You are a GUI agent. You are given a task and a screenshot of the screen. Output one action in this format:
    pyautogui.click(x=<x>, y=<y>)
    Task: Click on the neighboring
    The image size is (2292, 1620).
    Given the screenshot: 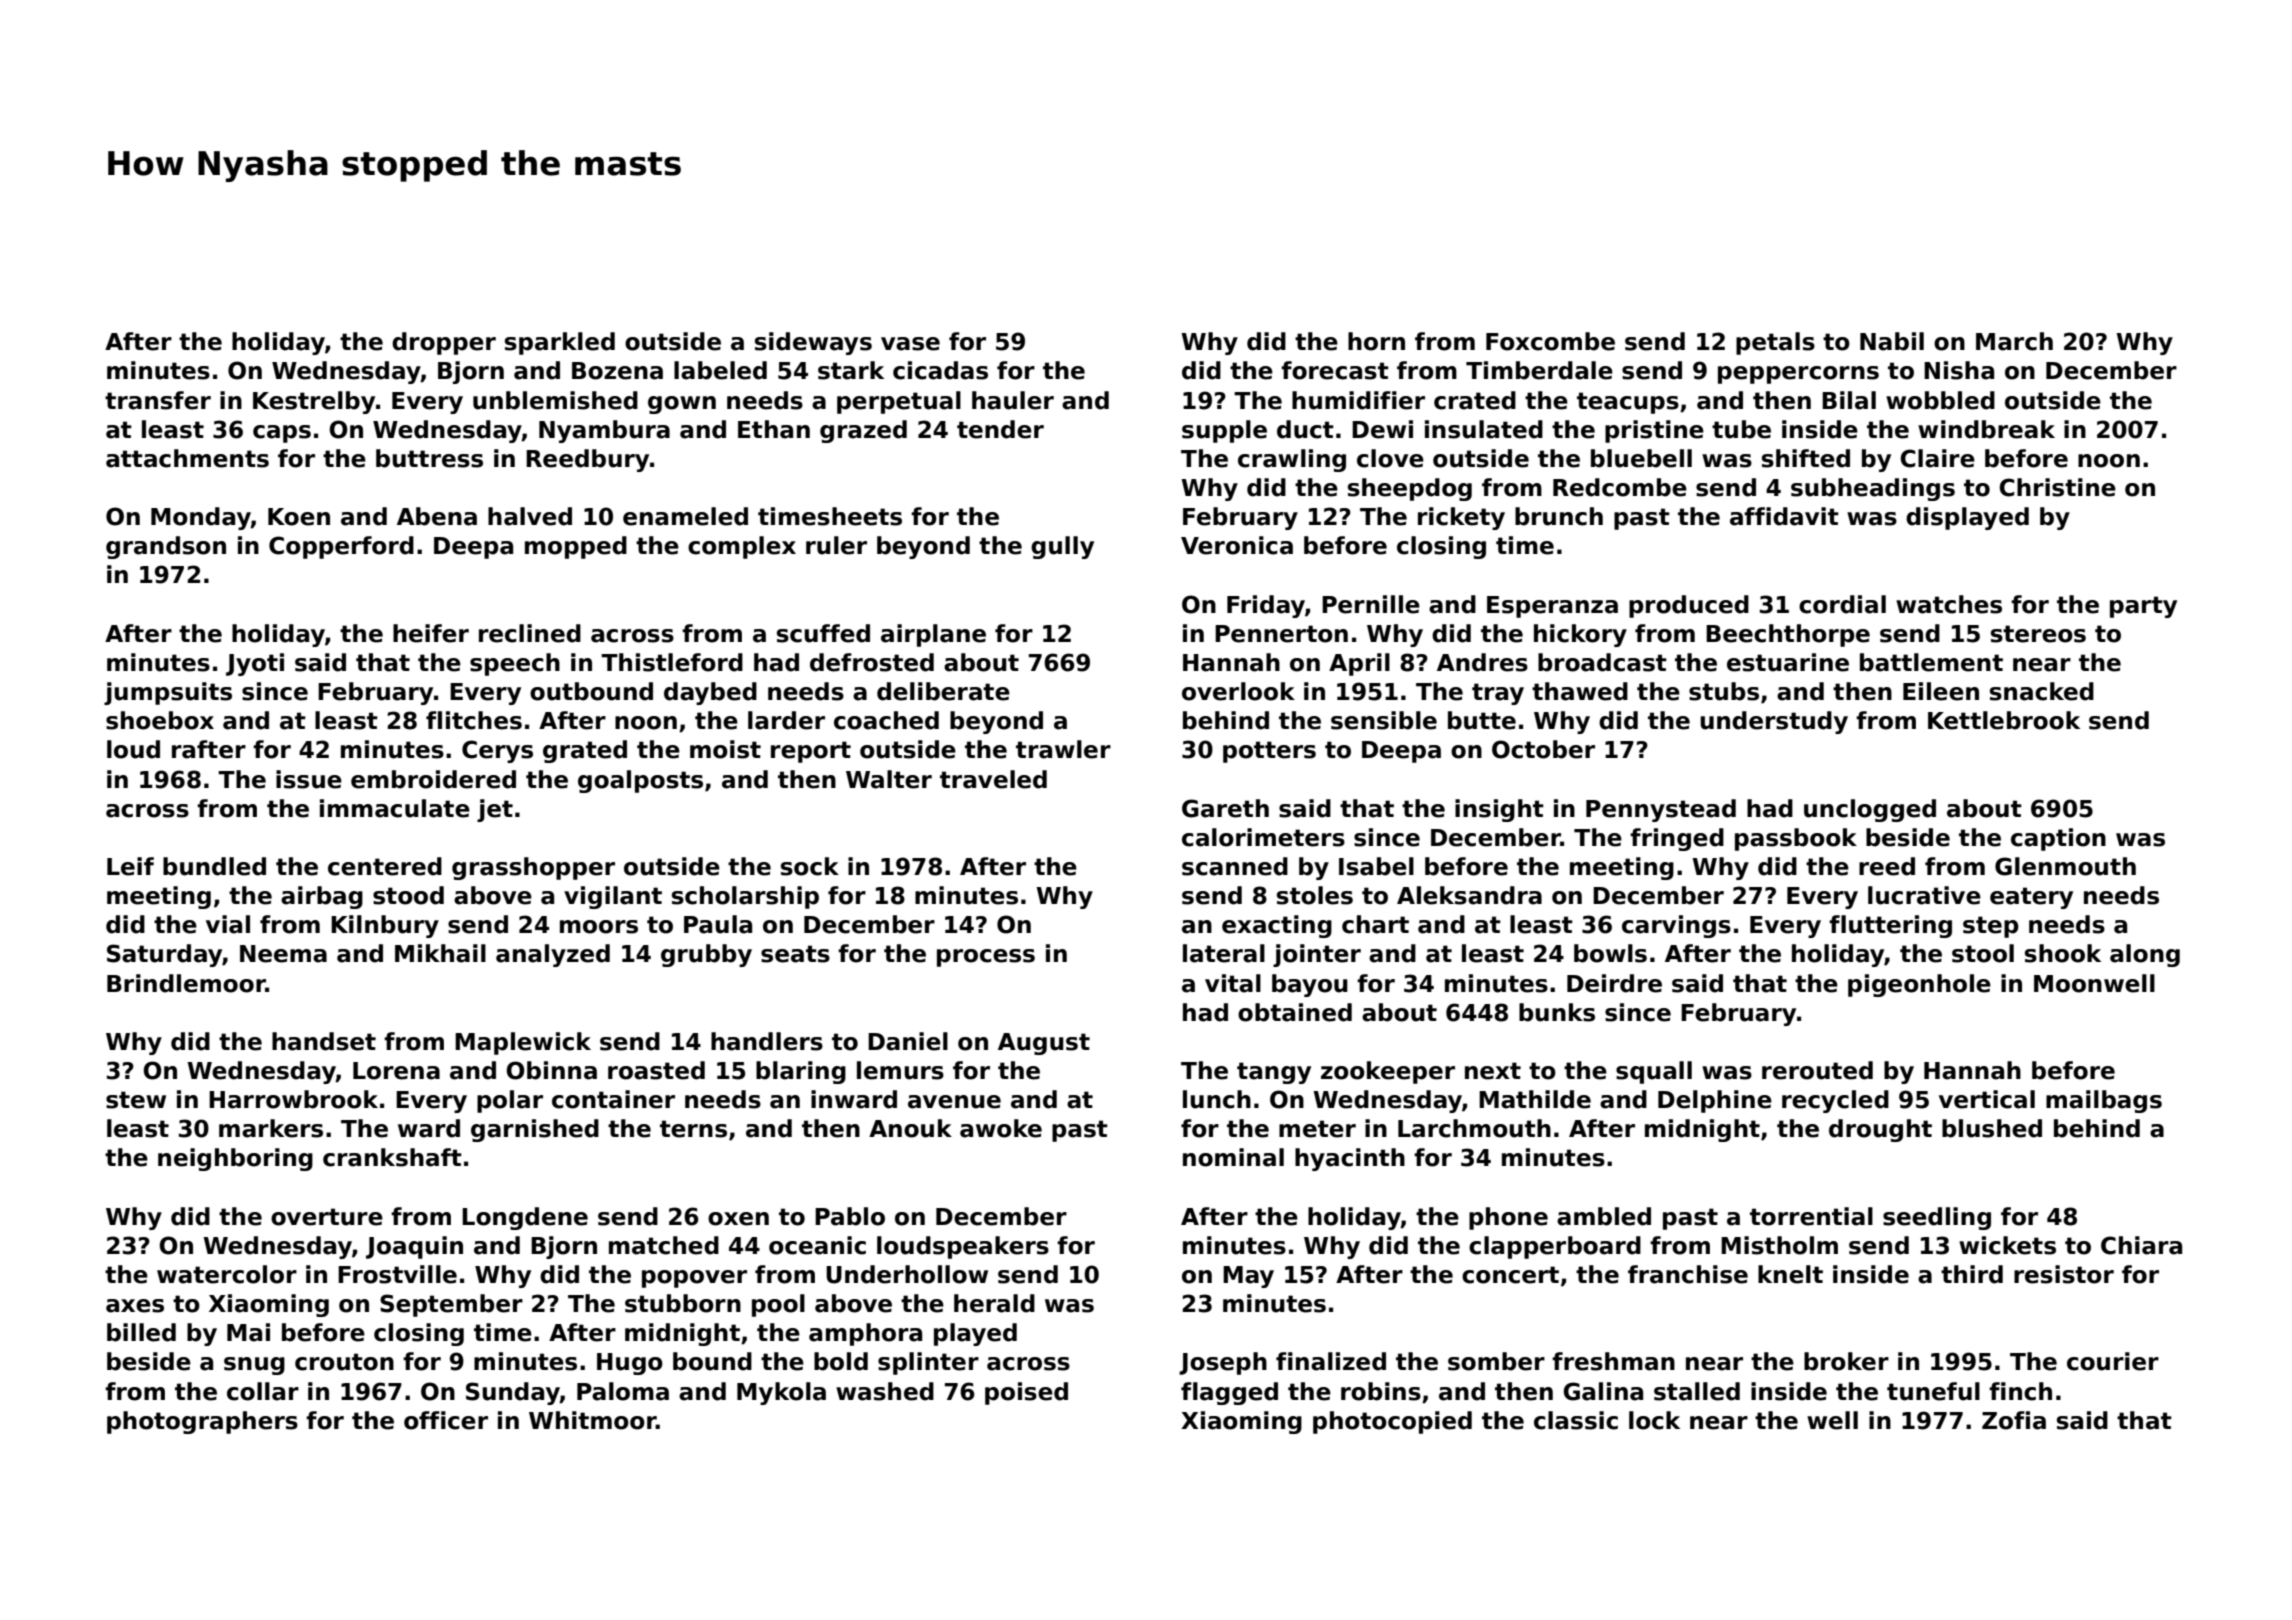 What is the action you would take?
    pyautogui.click(x=235, y=1159)
